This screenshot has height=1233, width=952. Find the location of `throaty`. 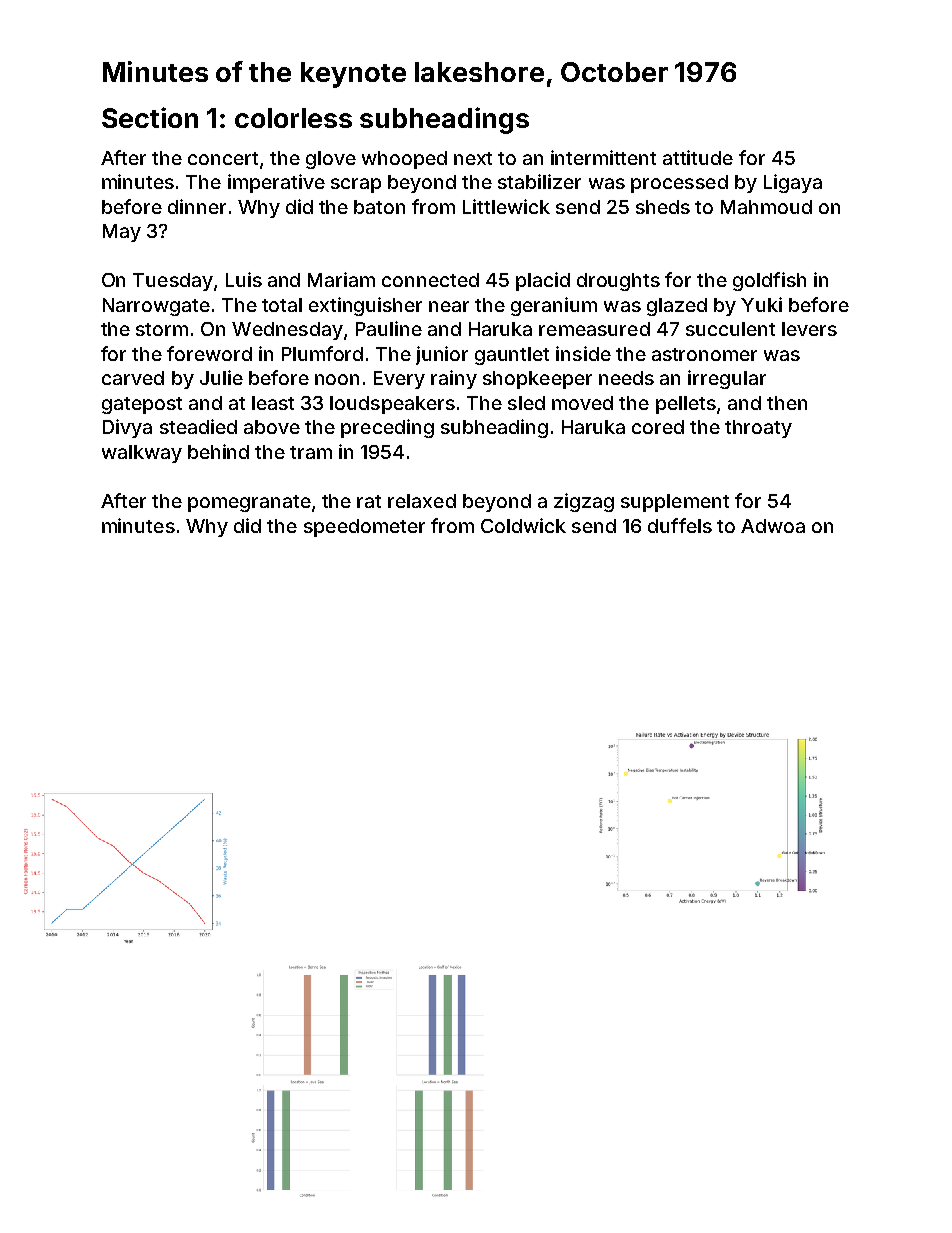

throaty is located at coordinates (758, 429).
